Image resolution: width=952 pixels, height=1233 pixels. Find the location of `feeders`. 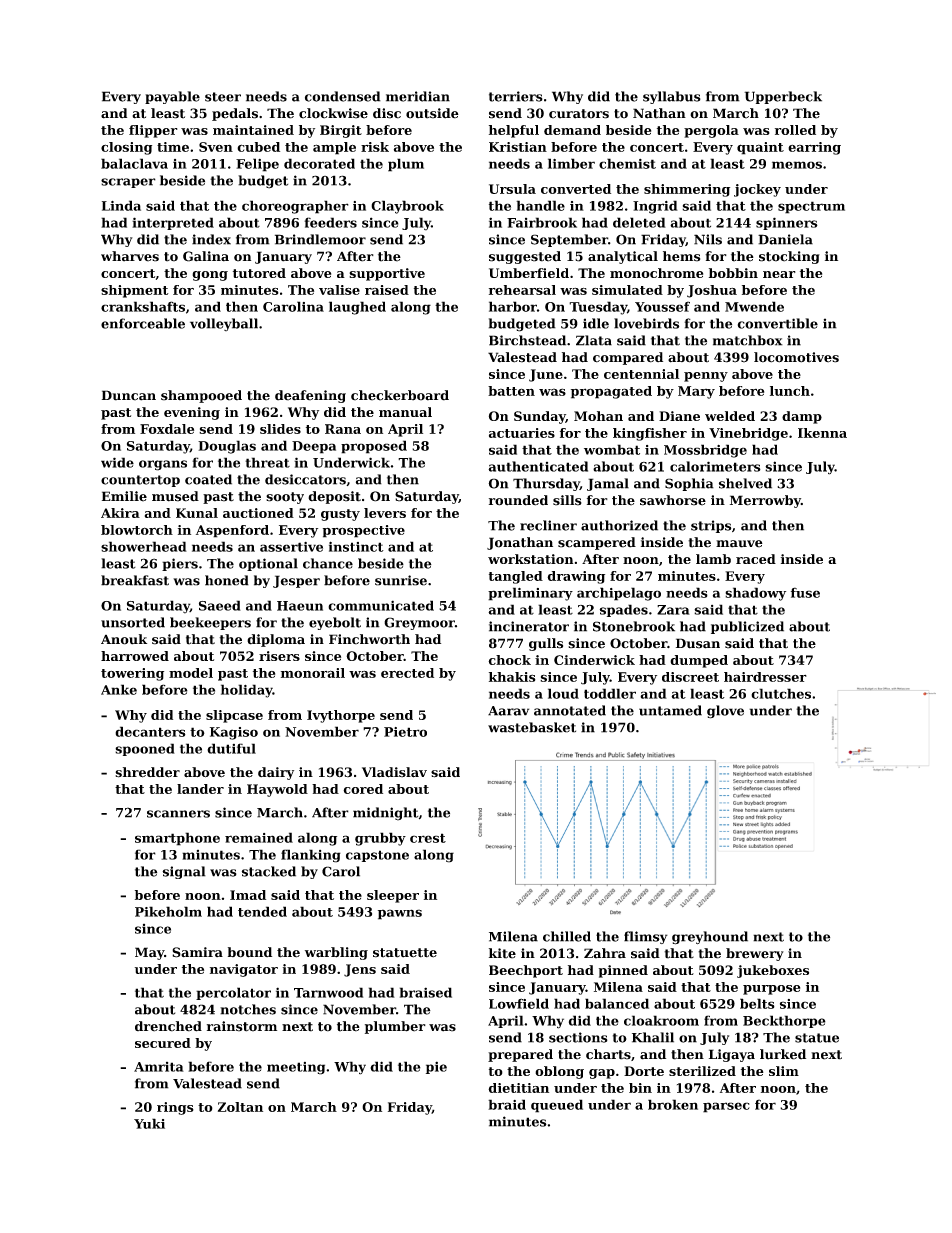

feeders is located at coordinates (330, 222).
